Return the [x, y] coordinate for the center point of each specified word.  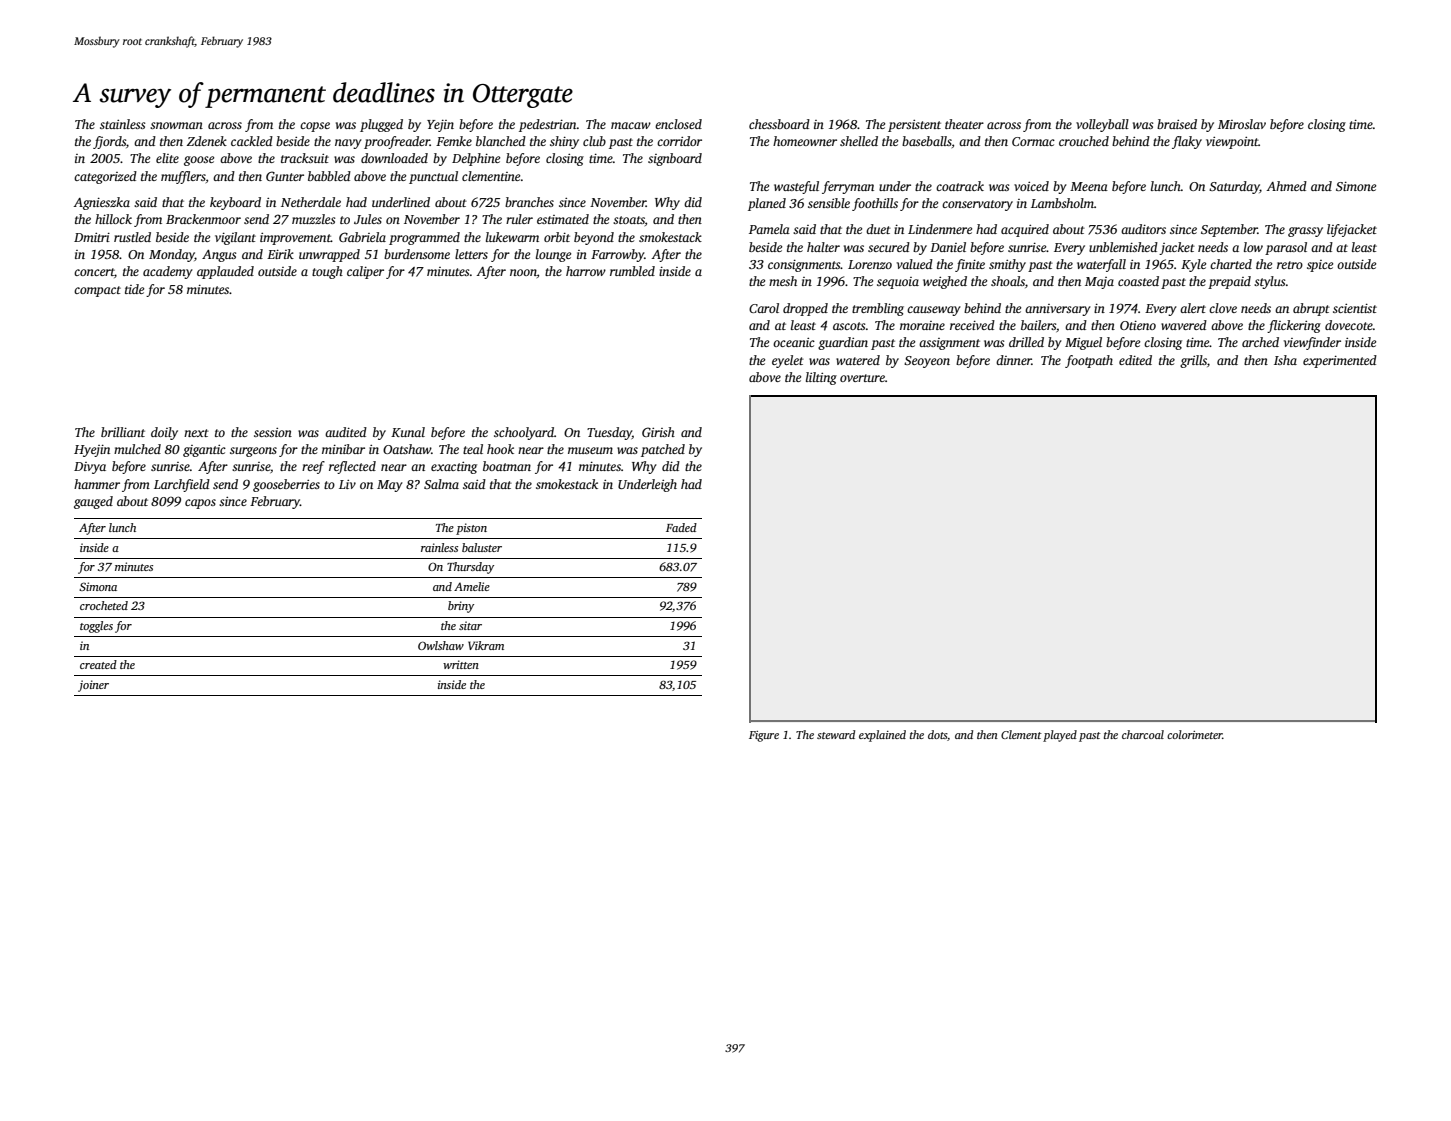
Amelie [472, 586]
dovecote [1349, 325]
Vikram [486, 645]
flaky [1187, 142]
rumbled [632, 271]
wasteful [796, 187]
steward [836, 734]
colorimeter [1195, 734]
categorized [105, 177]
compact [97, 291]
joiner [93, 686]
